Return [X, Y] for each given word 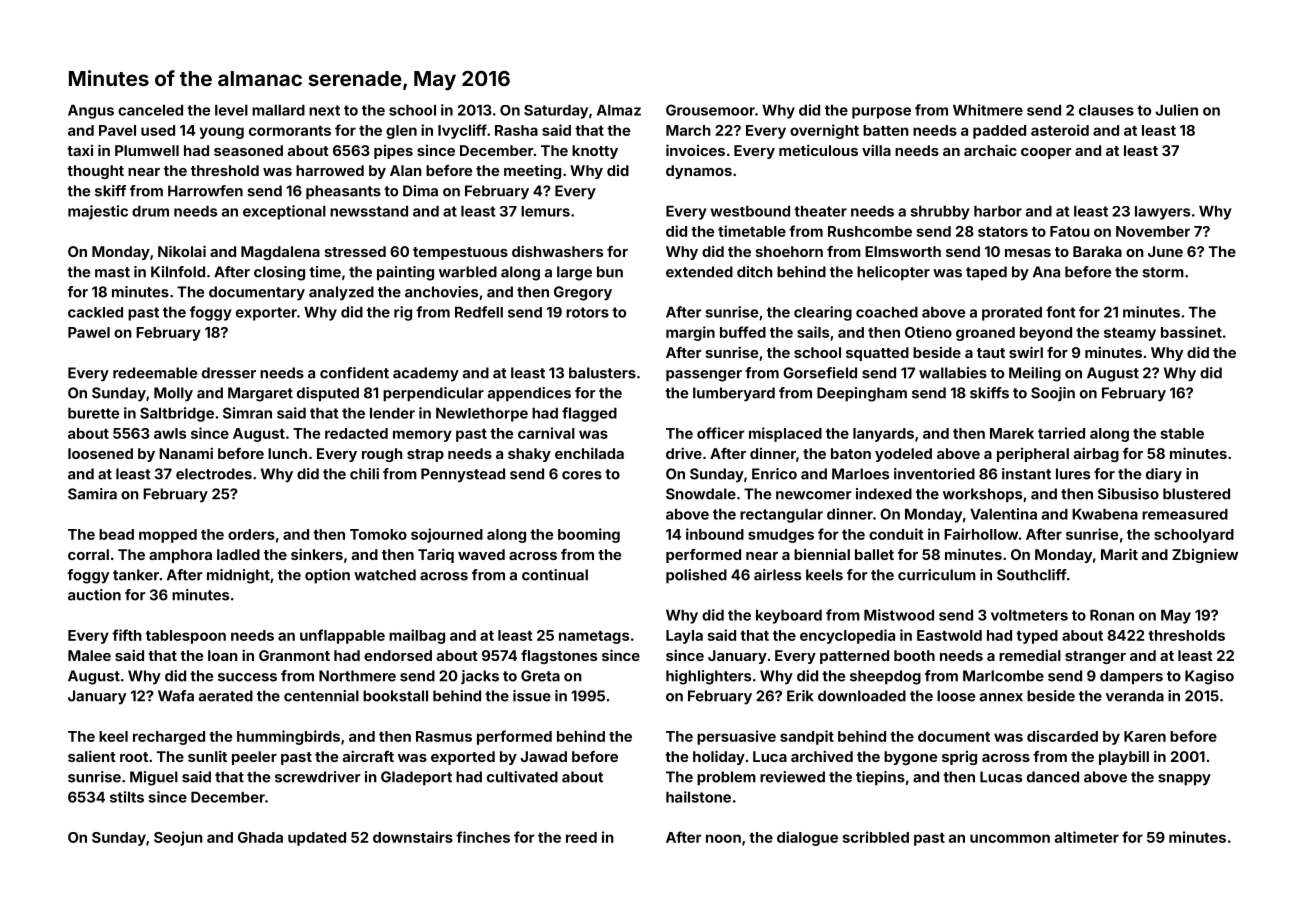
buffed [743, 332]
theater [820, 211]
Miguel [154, 778]
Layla [684, 637]
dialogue [807, 838]
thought [95, 172]
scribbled [876, 837]
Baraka [1097, 251]
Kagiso [1209, 677]
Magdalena [280, 253]
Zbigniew [1205, 555]
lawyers [1162, 213]
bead [116, 534]
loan [223, 655]
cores [582, 475]
